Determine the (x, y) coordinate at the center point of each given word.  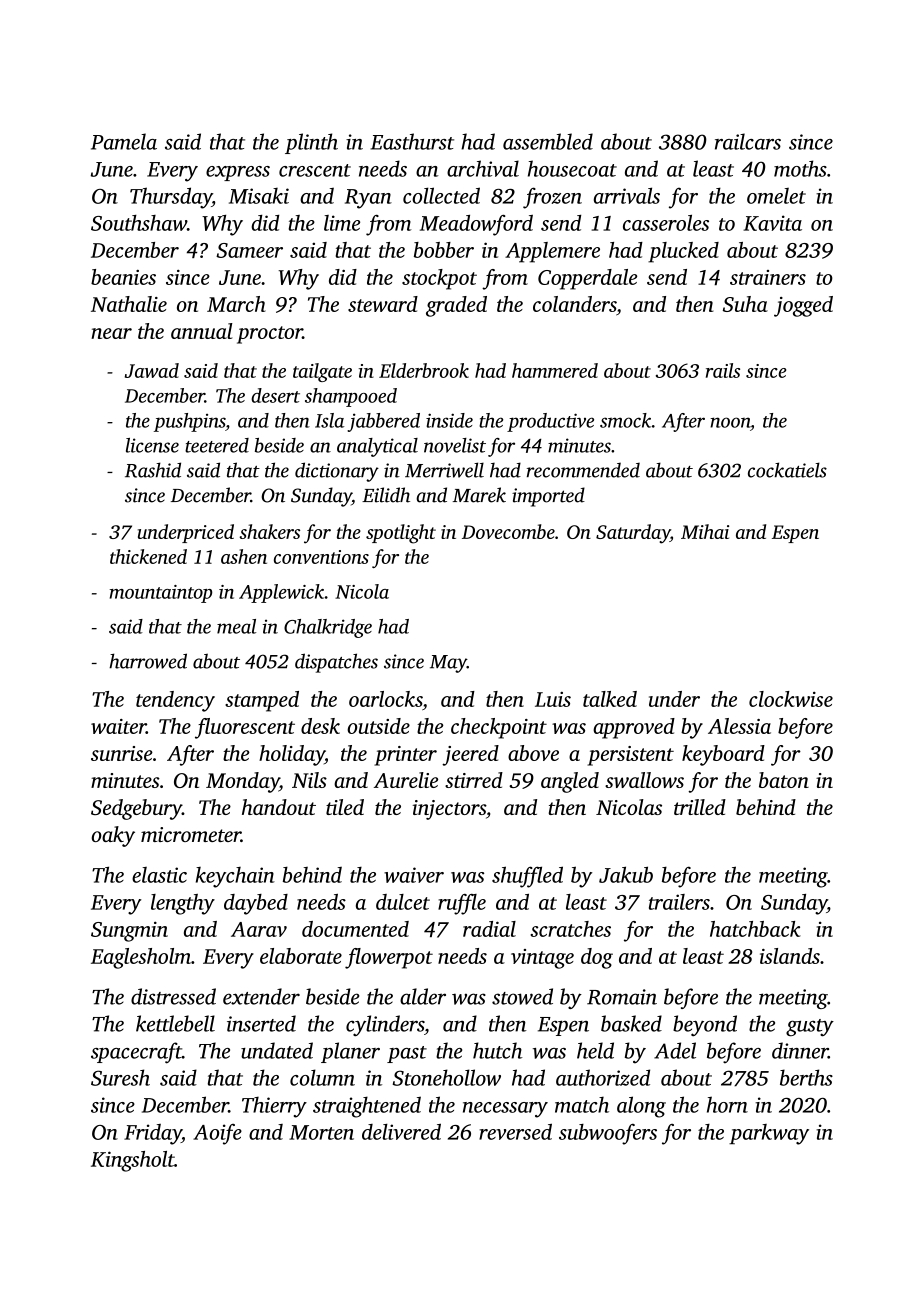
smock (626, 420)
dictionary (337, 472)
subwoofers (608, 1134)
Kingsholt (133, 1161)
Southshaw (139, 223)
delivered (401, 1131)
